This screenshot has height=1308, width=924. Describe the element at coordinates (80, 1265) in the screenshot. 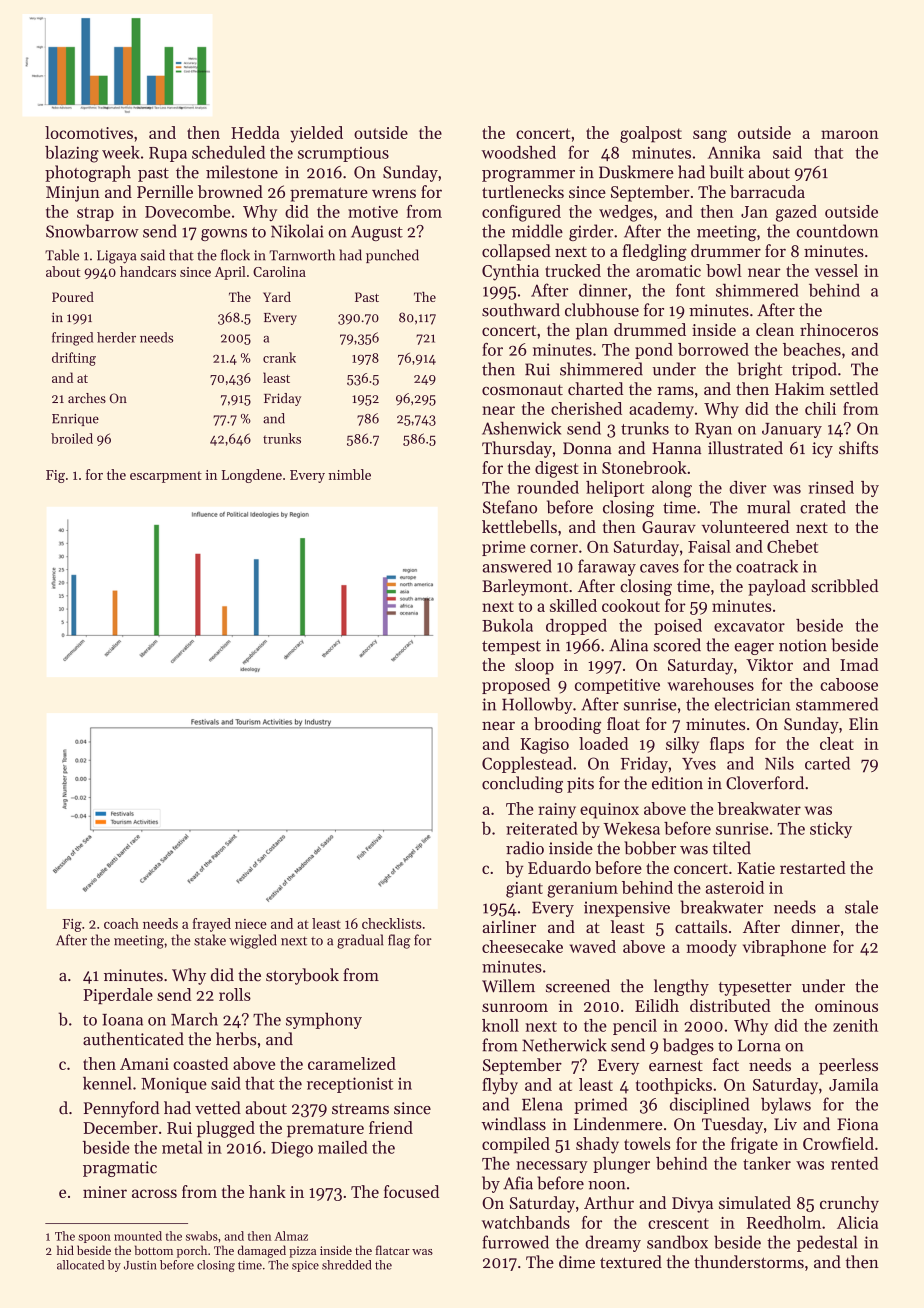

I see `allocated` at that location.
